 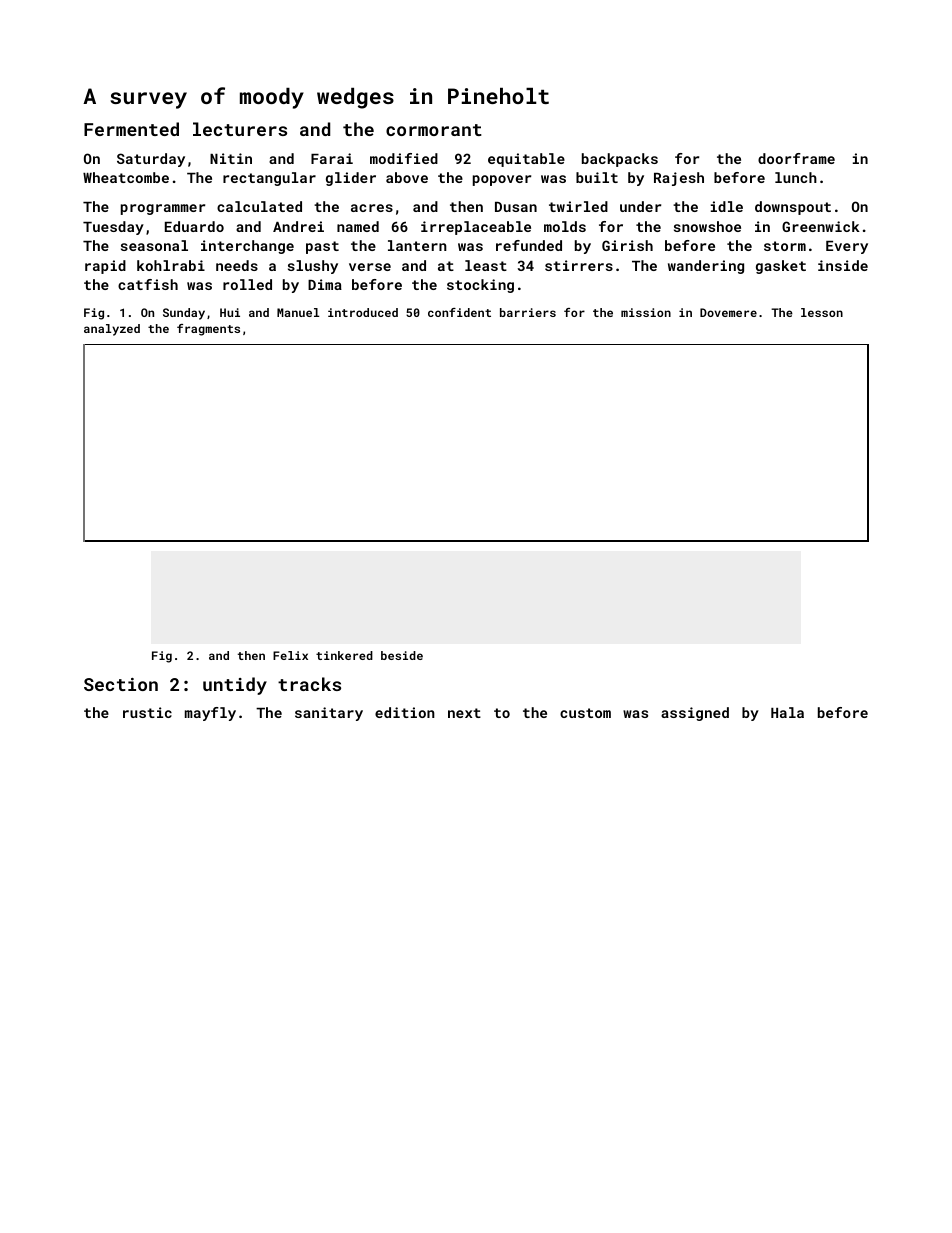 I want to click on confident, so click(x=459, y=312).
